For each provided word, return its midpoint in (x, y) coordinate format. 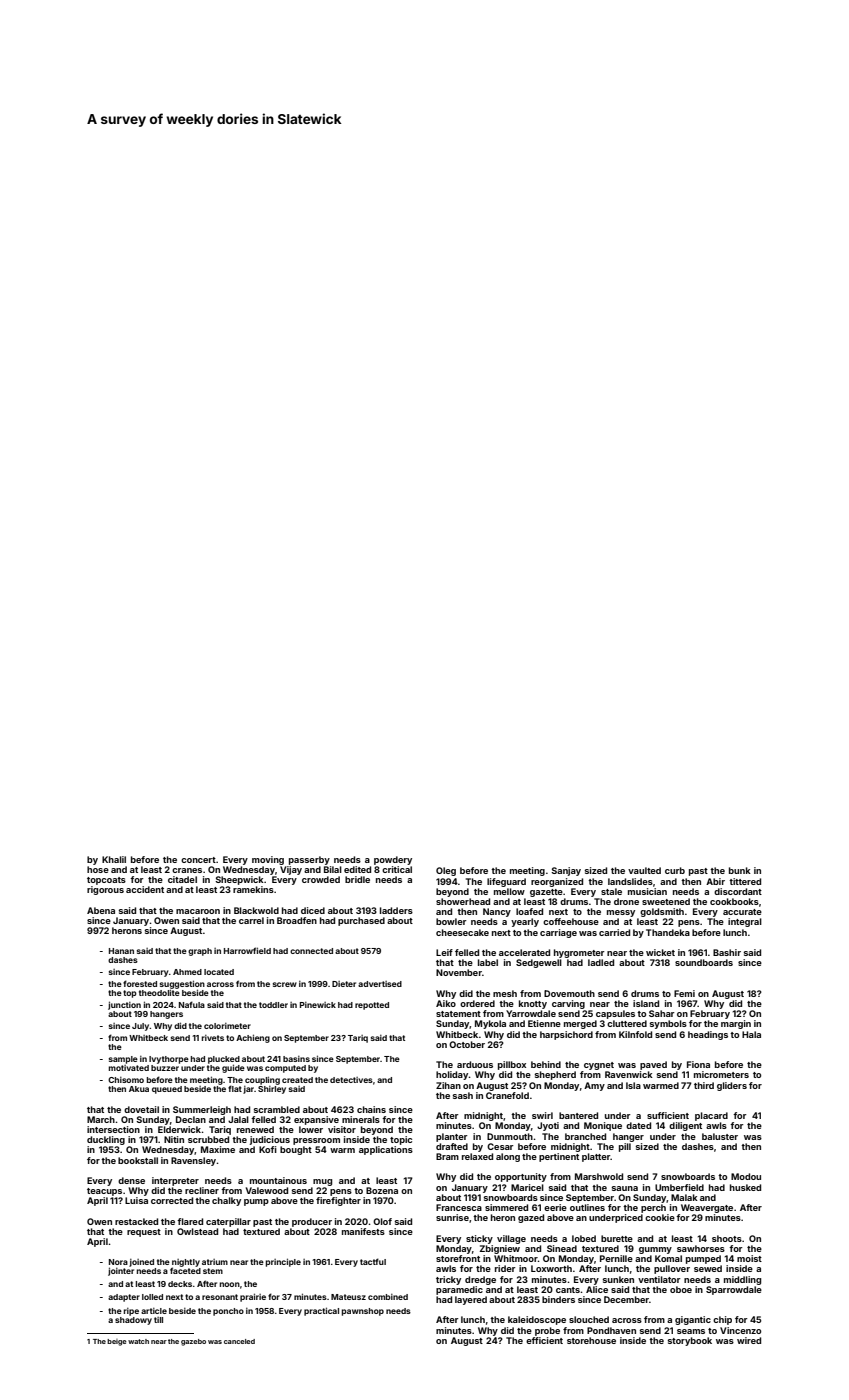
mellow (509, 891)
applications (386, 1150)
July (141, 1027)
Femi (684, 993)
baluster (720, 1136)
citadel (182, 879)
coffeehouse (571, 921)
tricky (448, 1280)
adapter (124, 1298)
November (459, 972)
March (101, 1119)
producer (312, 1222)
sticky (479, 1239)
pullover (672, 1269)
